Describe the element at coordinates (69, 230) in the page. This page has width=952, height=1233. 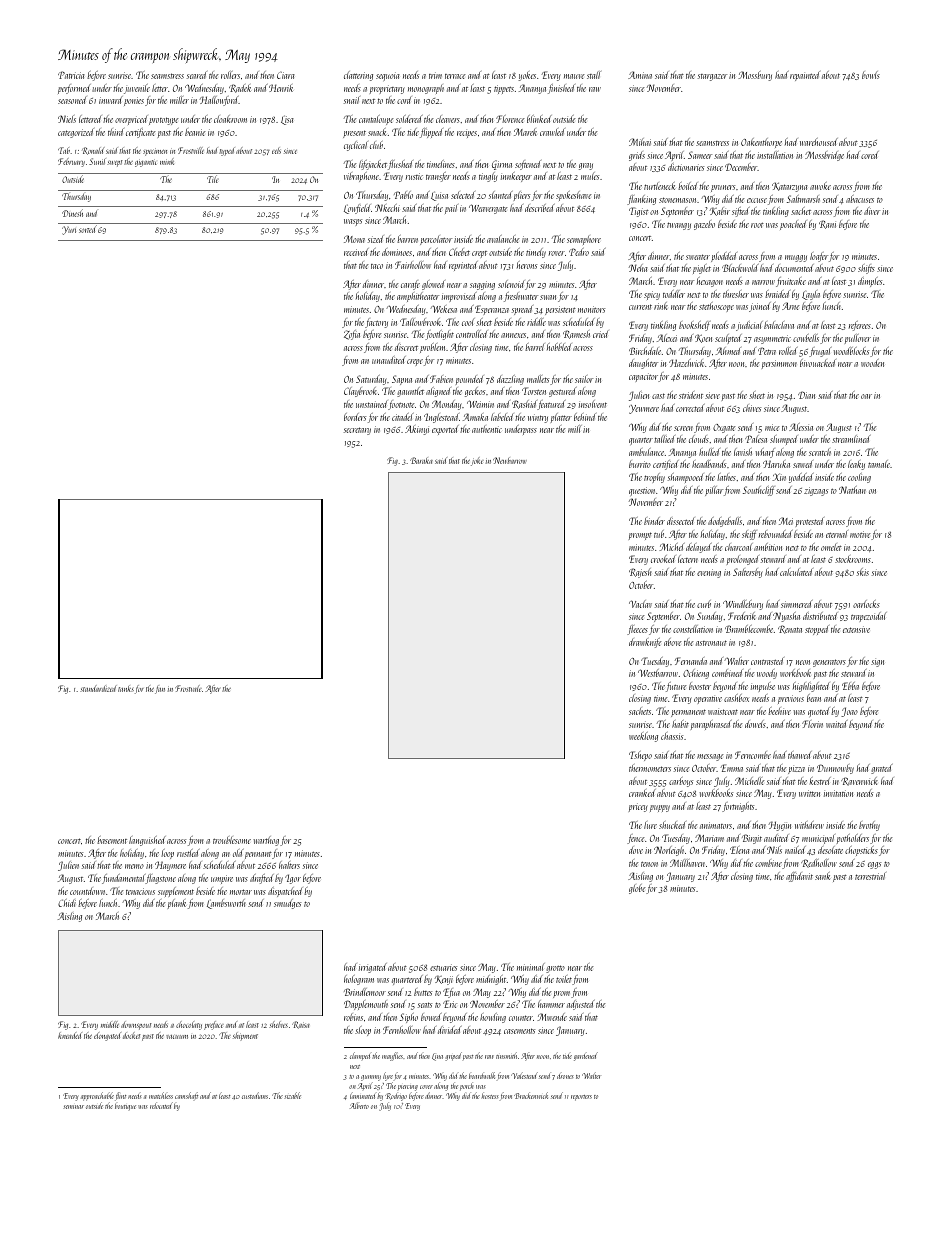
I see `Yuri` at that location.
